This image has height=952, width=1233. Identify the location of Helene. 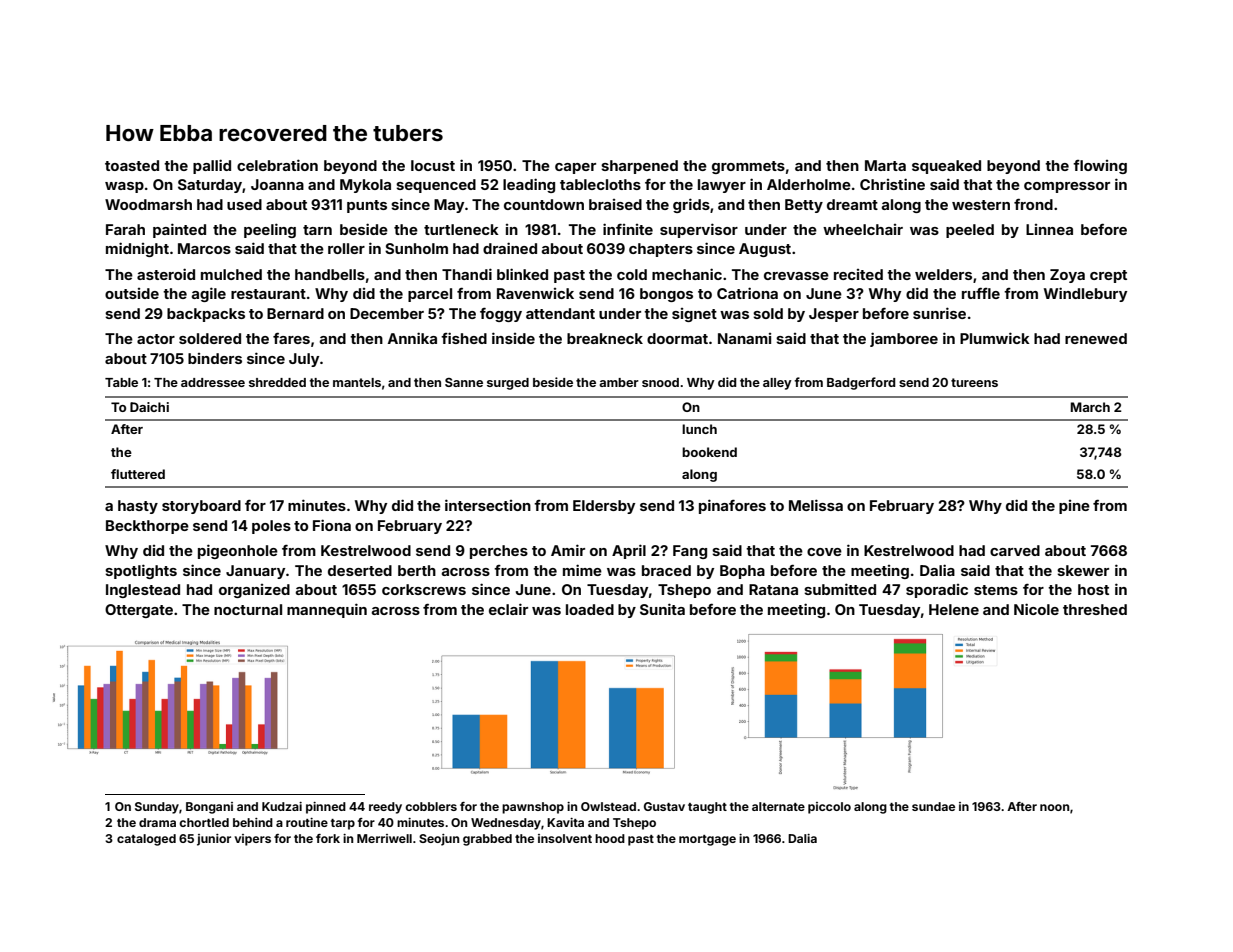
(954, 609).
